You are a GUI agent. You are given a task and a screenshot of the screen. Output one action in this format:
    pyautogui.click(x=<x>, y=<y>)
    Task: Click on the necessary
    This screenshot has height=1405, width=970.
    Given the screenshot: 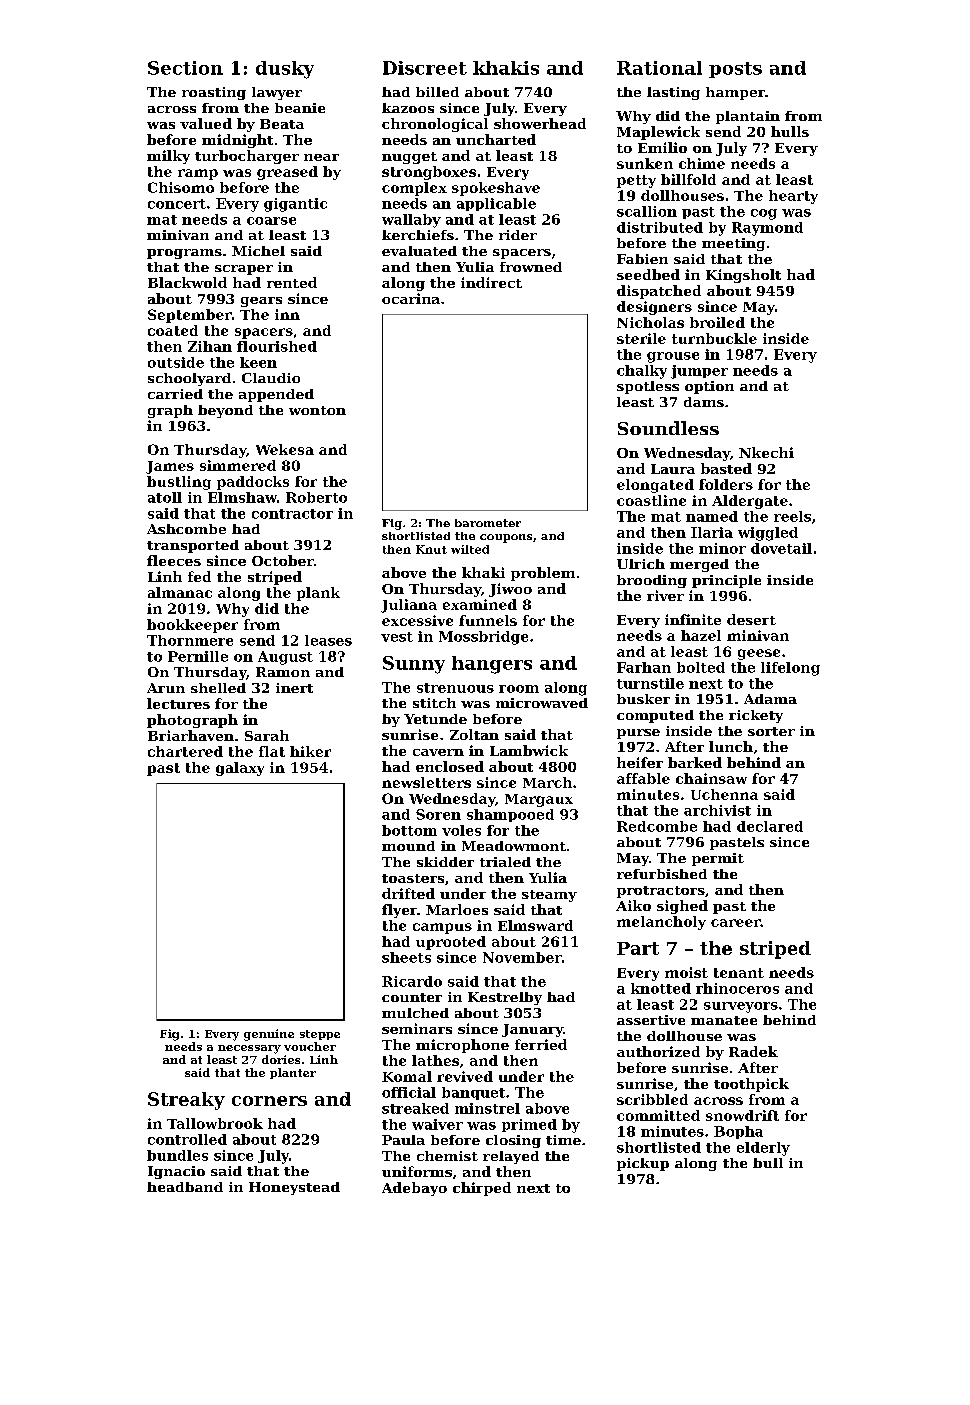 What is the action you would take?
    pyautogui.click(x=249, y=1049)
